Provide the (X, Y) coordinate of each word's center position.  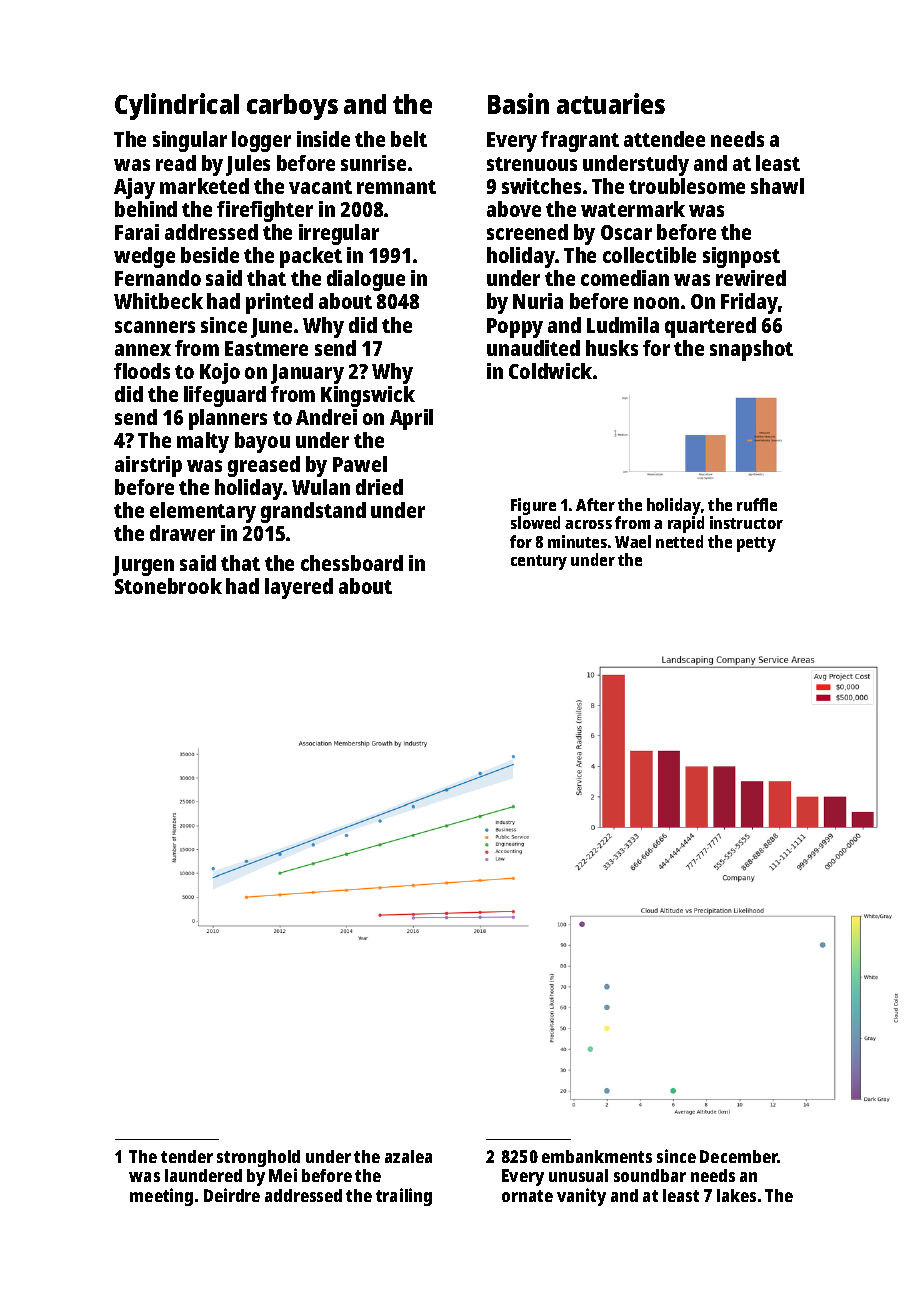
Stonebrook (168, 586)
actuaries (611, 103)
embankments (597, 1156)
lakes (736, 1195)
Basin (518, 103)
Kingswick (368, 396)
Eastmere (266, 348)
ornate (527, 1196)
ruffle (757, 504)
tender (187, 1156)
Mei (283, 1175)
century (539, 562)
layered (299, 588)
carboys (292, 107)
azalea (408, 1156)
